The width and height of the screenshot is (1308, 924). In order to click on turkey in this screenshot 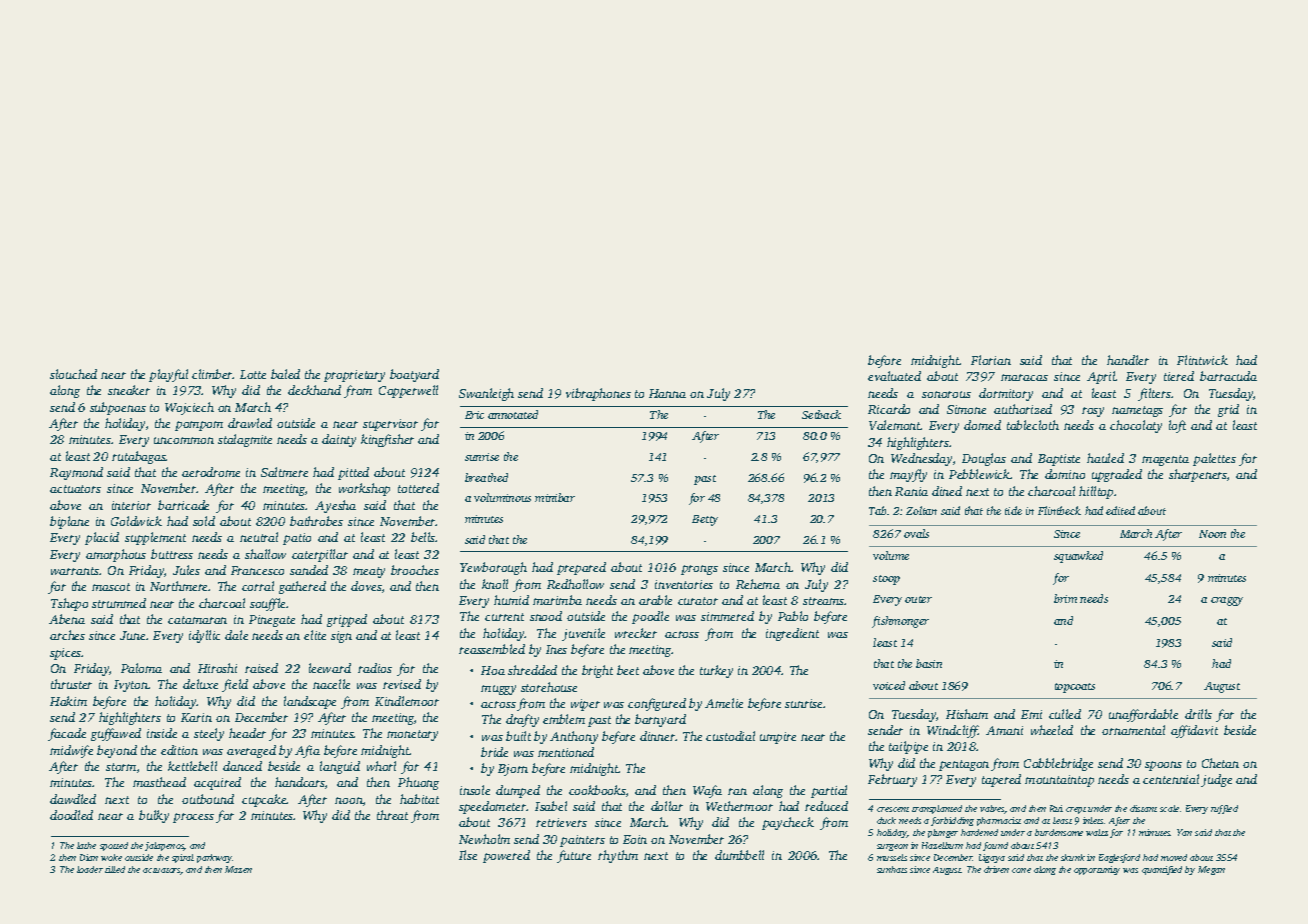, I will do `click(716, 671)`.
